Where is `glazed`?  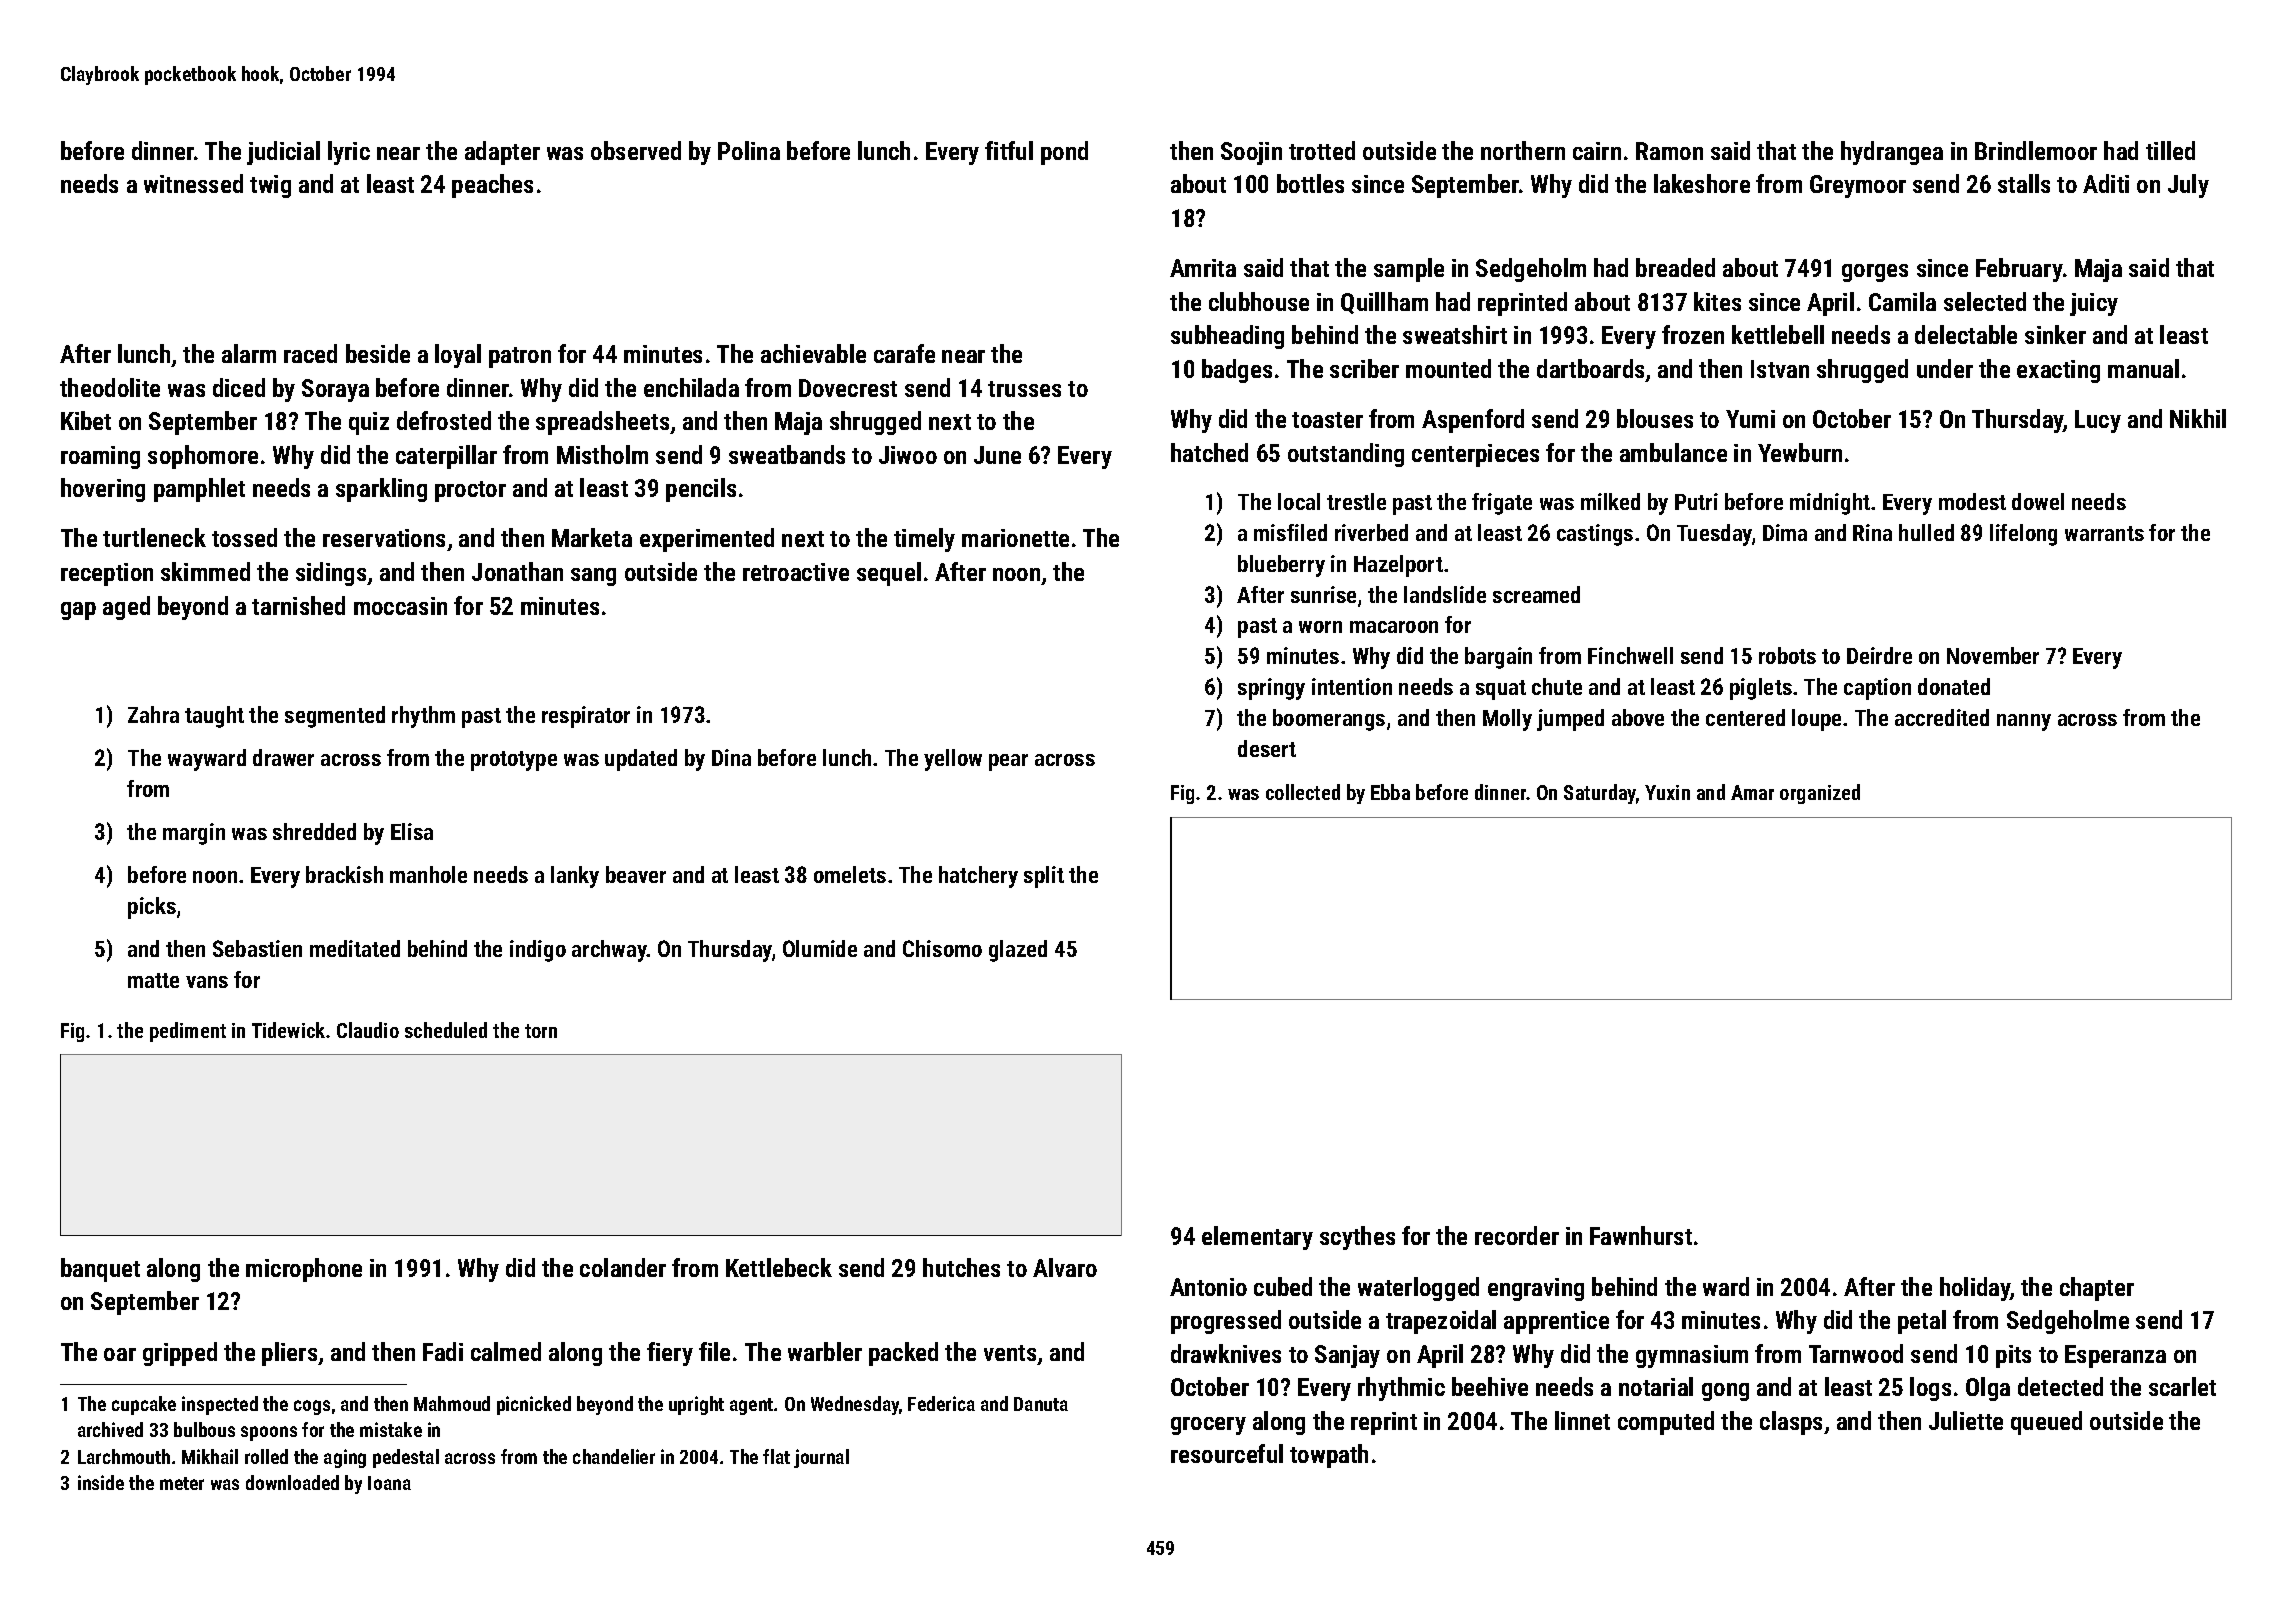
glazed is located at coordinates (1018, 951).
